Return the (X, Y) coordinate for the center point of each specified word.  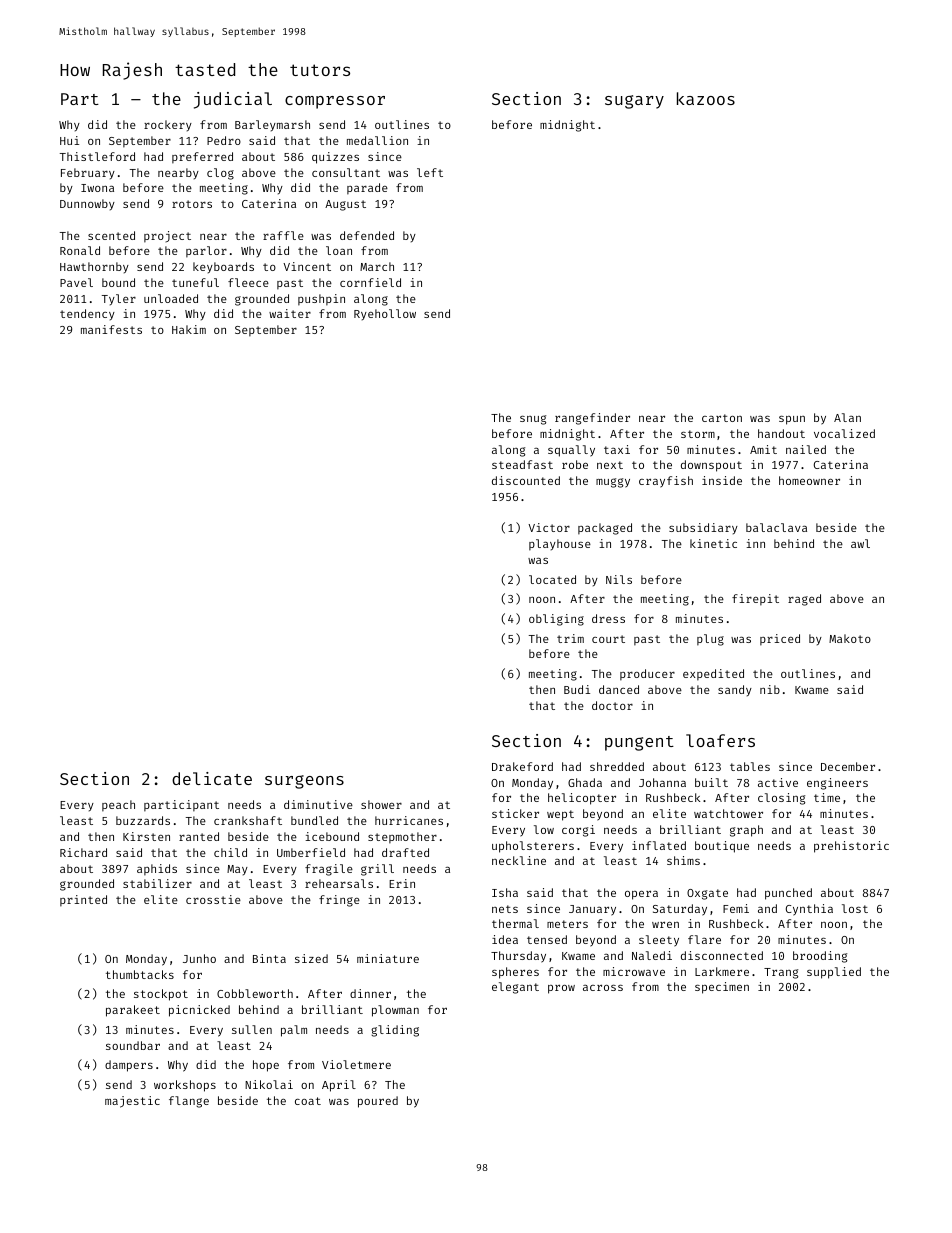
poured (378, 1102)
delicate (212, 778)
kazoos (706, 98)
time (827, 797)
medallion (377, 140)
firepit (755, 600)
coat (308, 1101)
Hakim (189, 329)
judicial (233, 100)
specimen (722, 988)
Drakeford (522, 766)
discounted (526, 480)
